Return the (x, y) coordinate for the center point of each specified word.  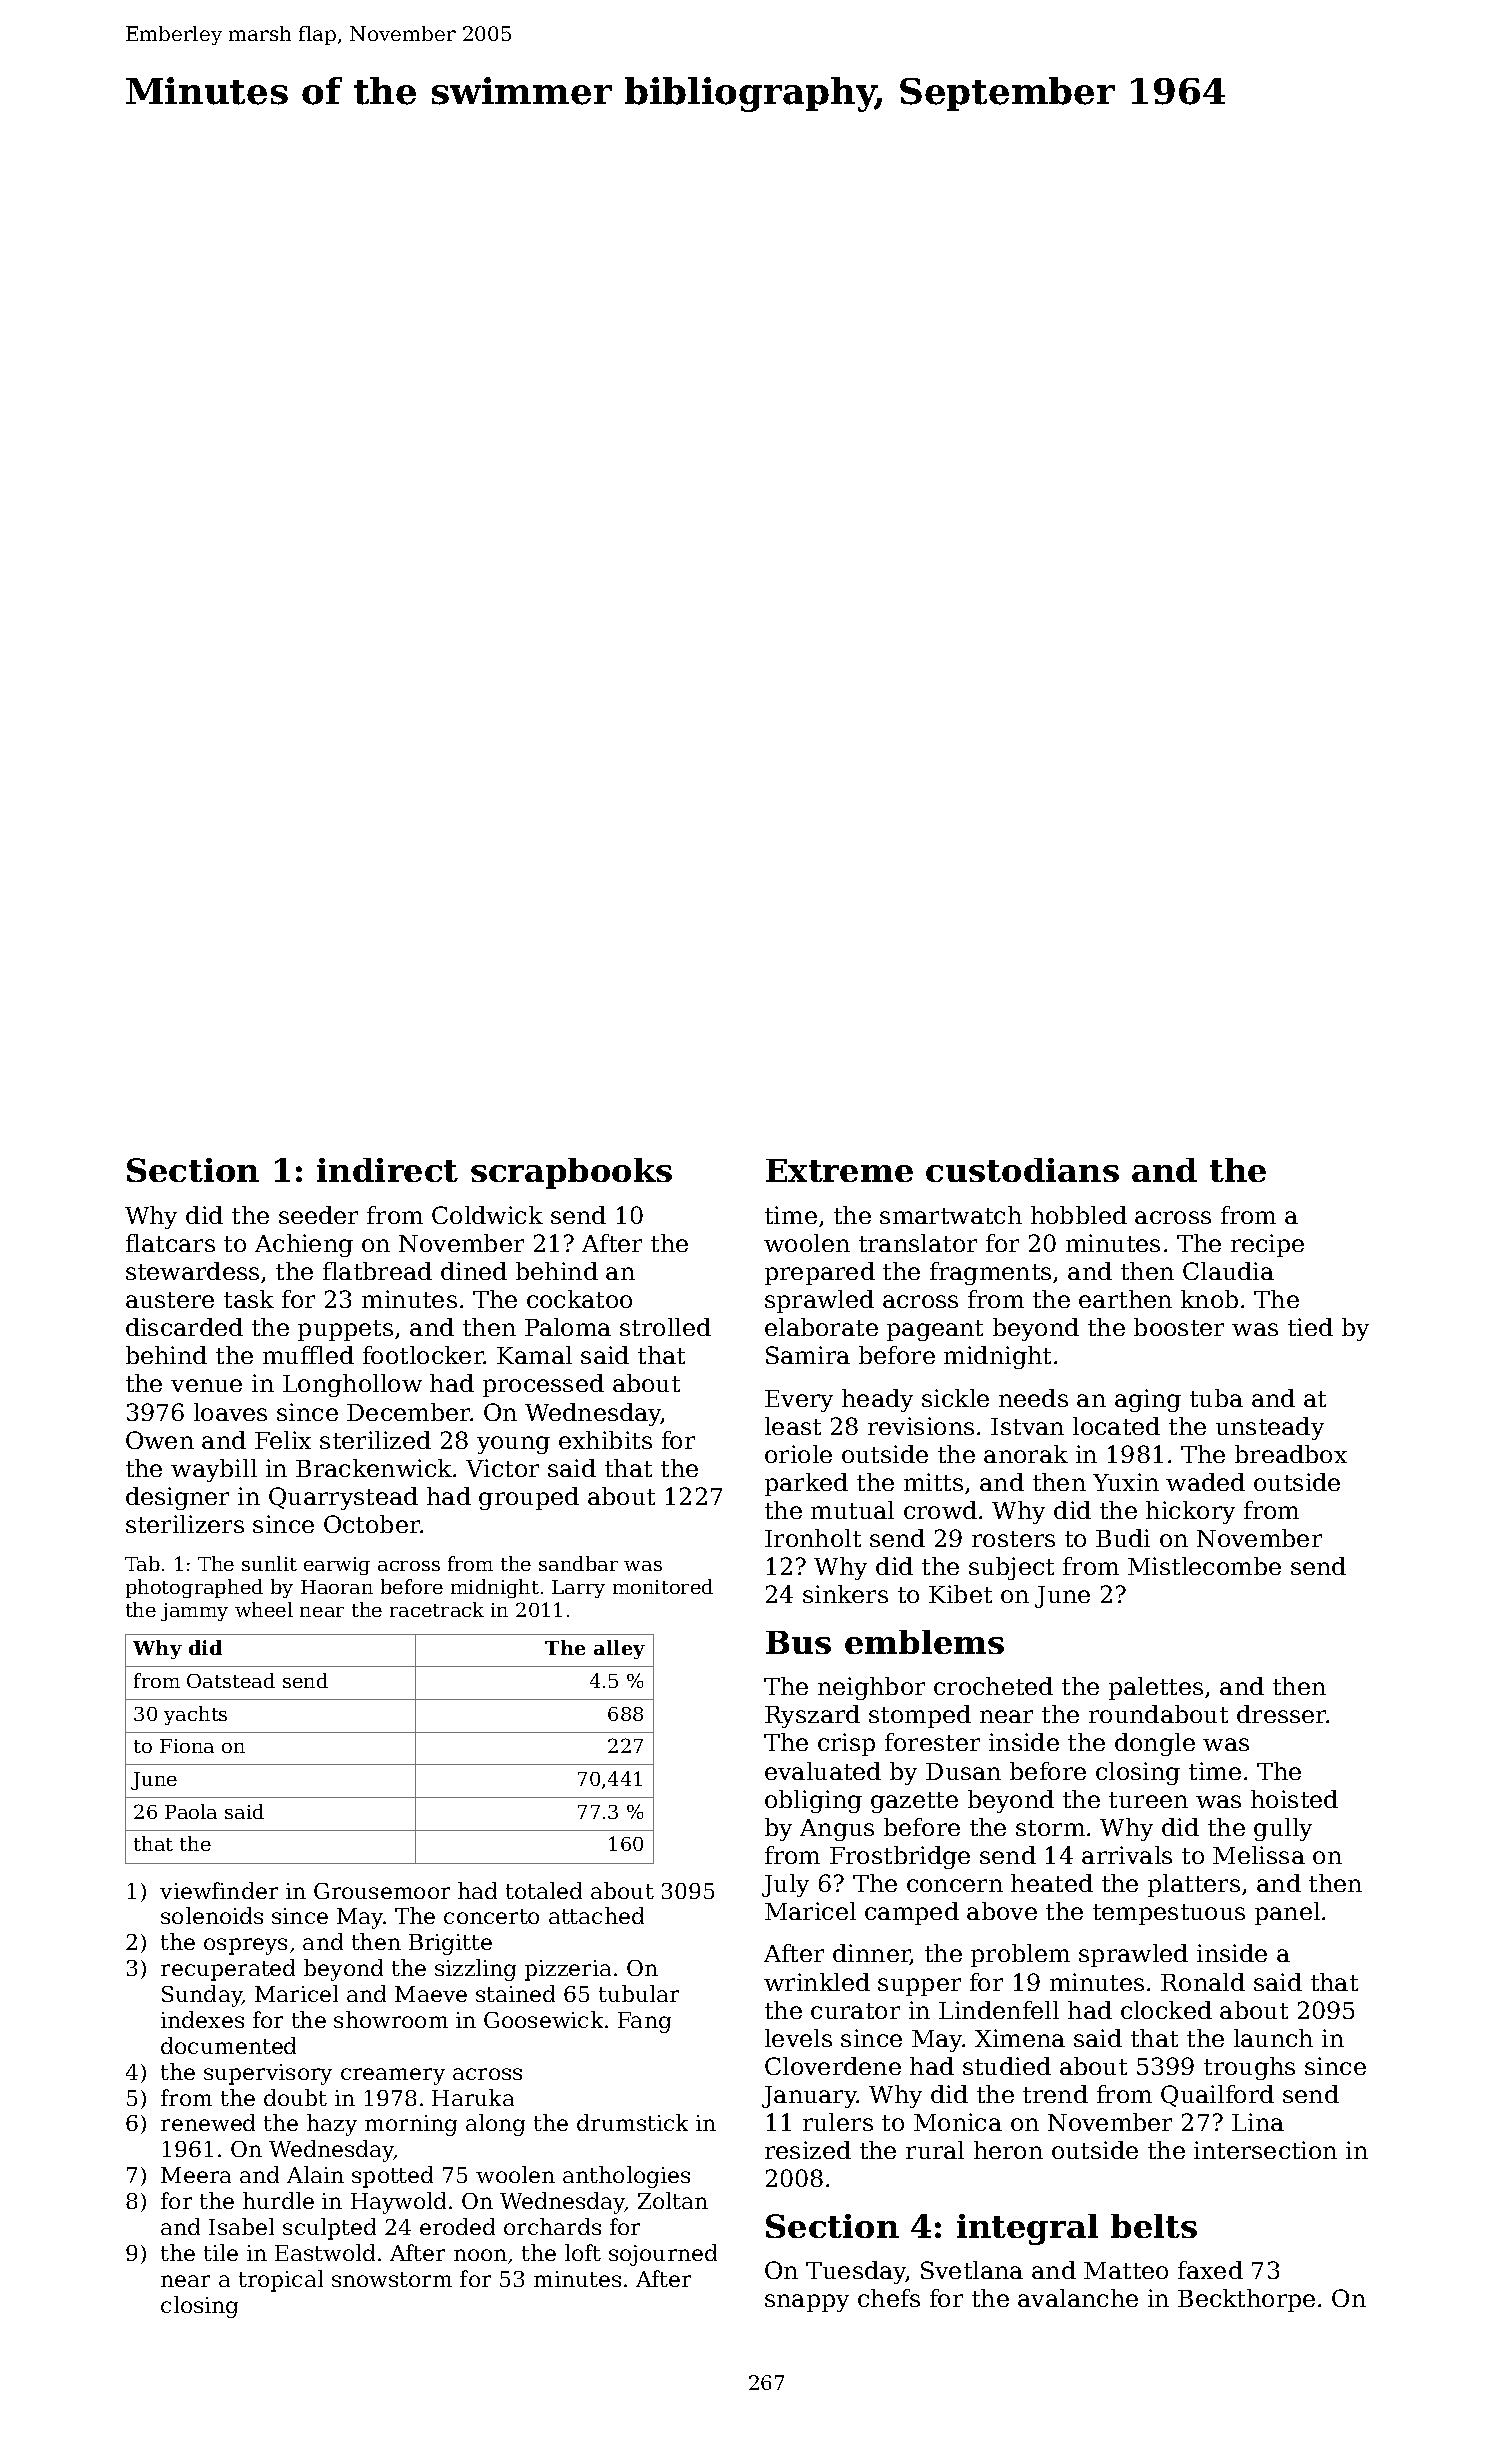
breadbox (1291, 1454)
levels (798, 2038)
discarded (184, 1327)
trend (1055, 2094)
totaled (544, 1890)
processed (543, 1385)
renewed (208, 2122)
